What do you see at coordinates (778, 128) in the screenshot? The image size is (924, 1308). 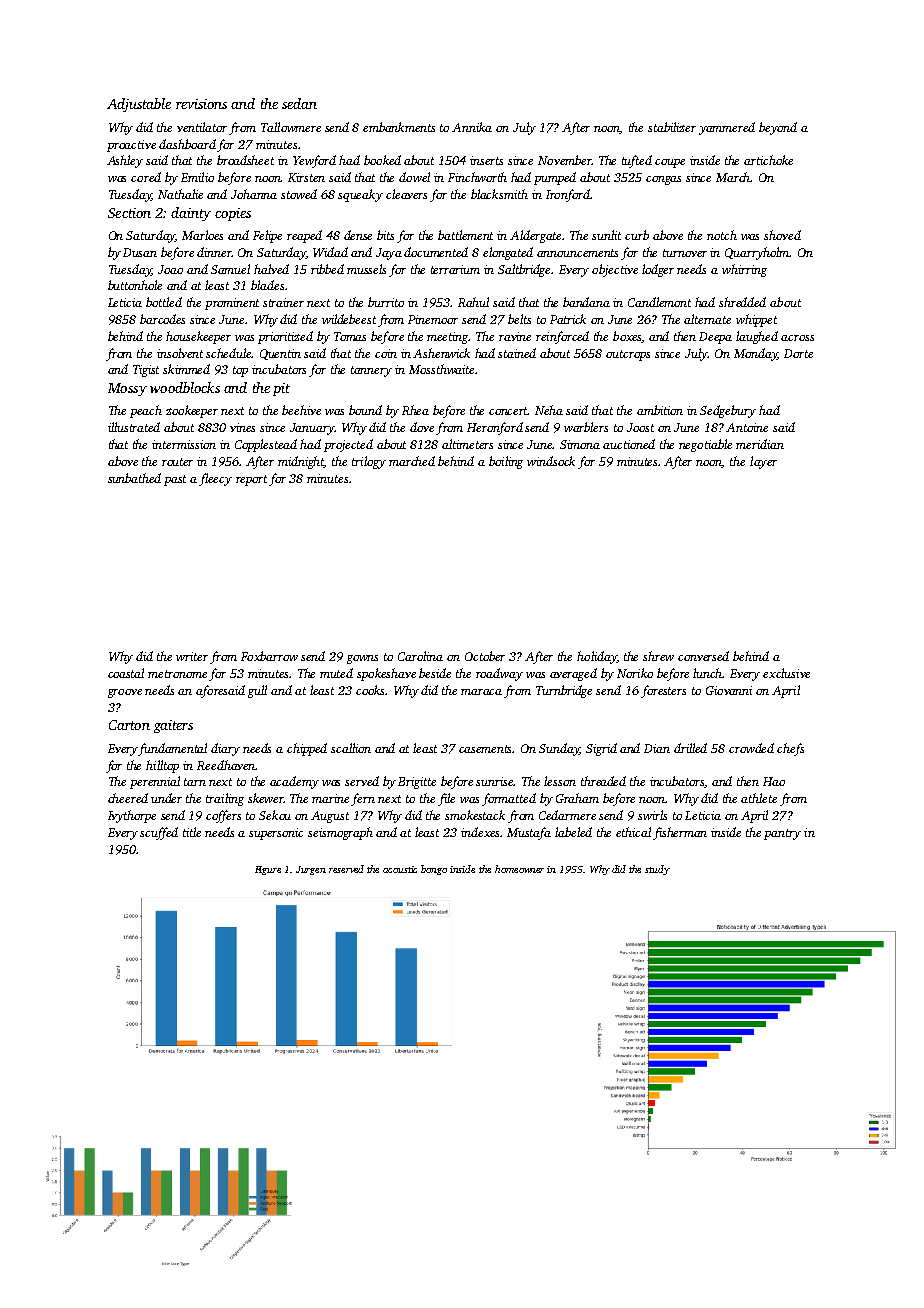 I see `beyond` at bounding box center [778, 128].
